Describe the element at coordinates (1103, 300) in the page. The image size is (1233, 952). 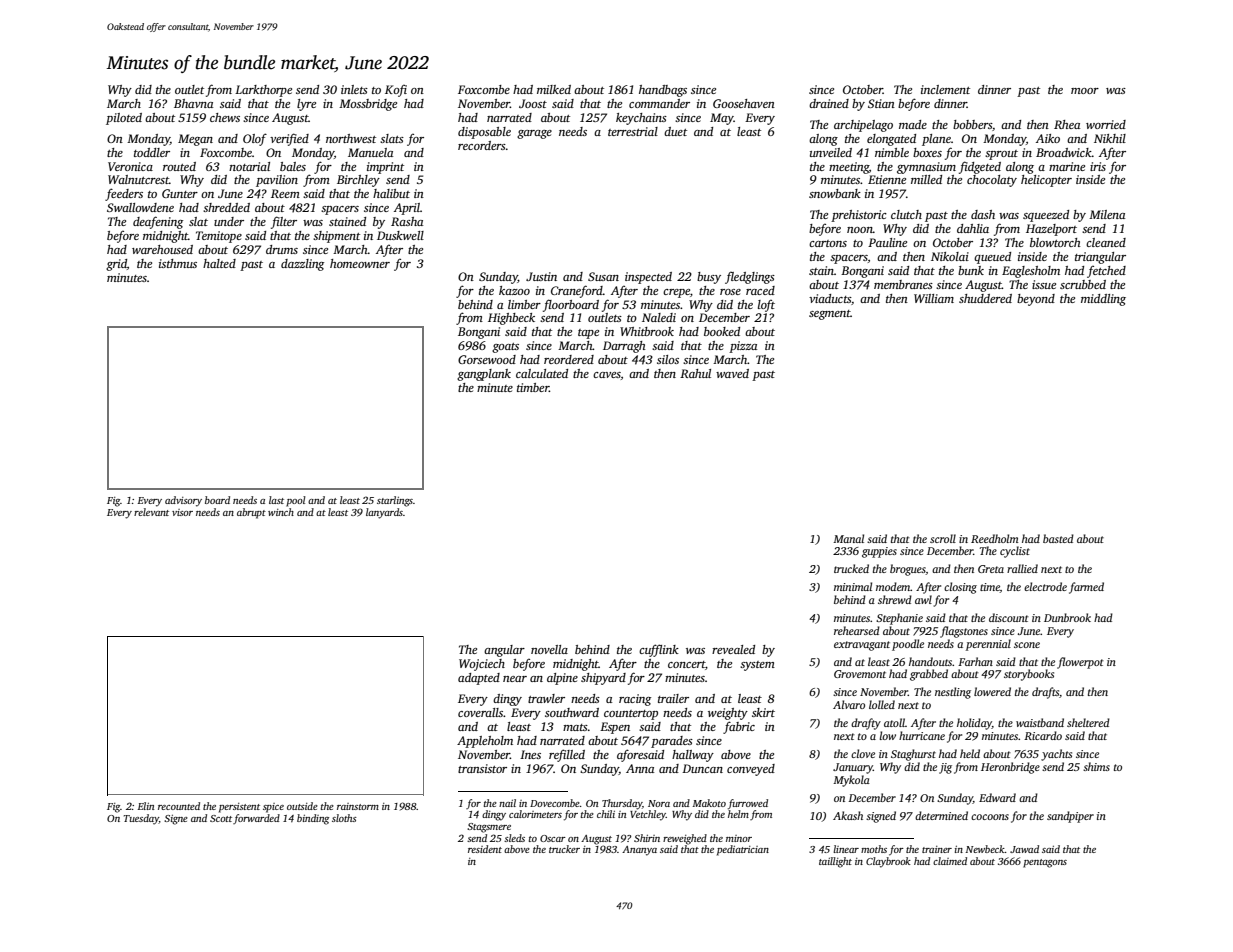
I see `middling` at that location.
